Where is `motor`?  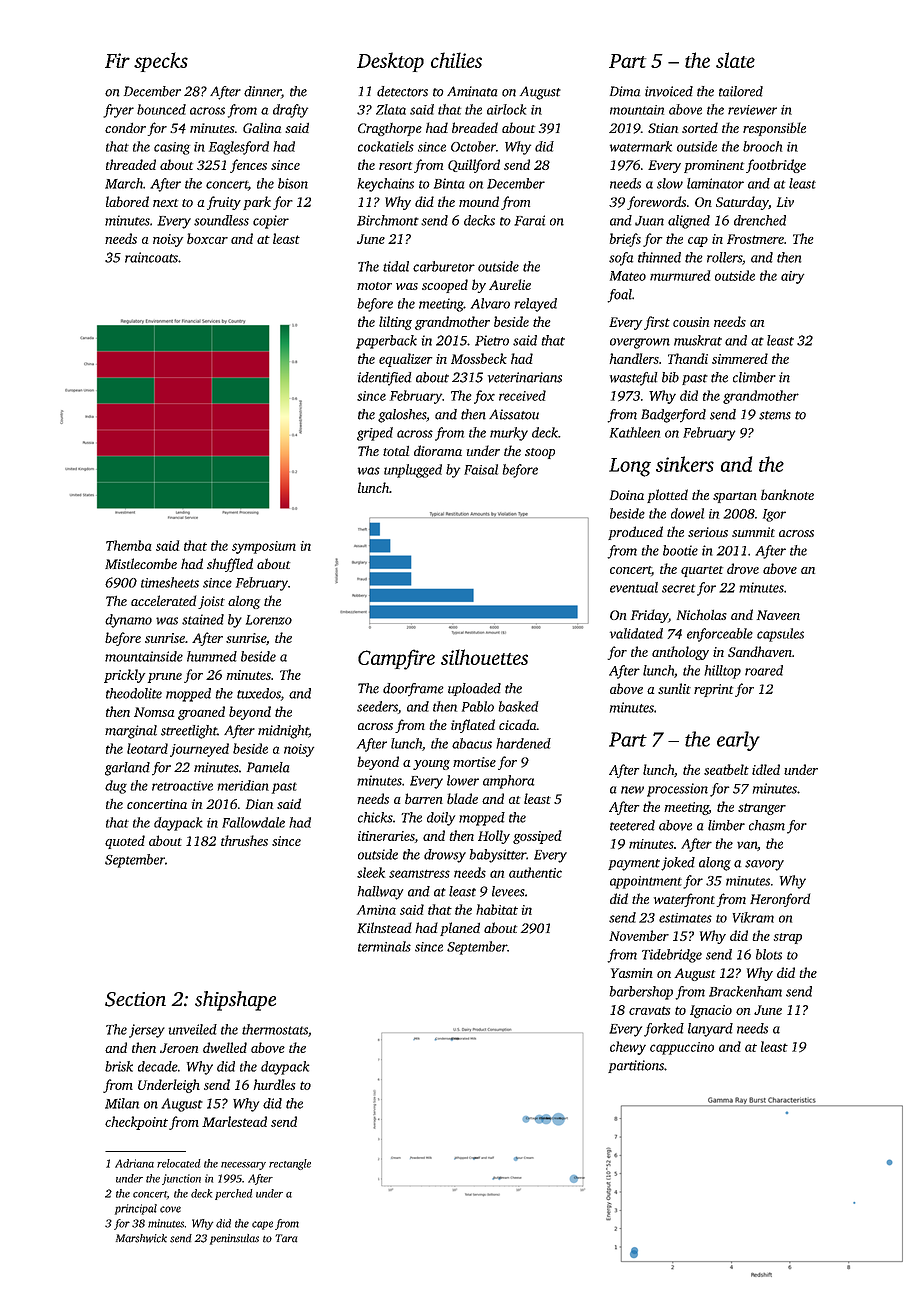 motor is located at coordinates (374, 286).
